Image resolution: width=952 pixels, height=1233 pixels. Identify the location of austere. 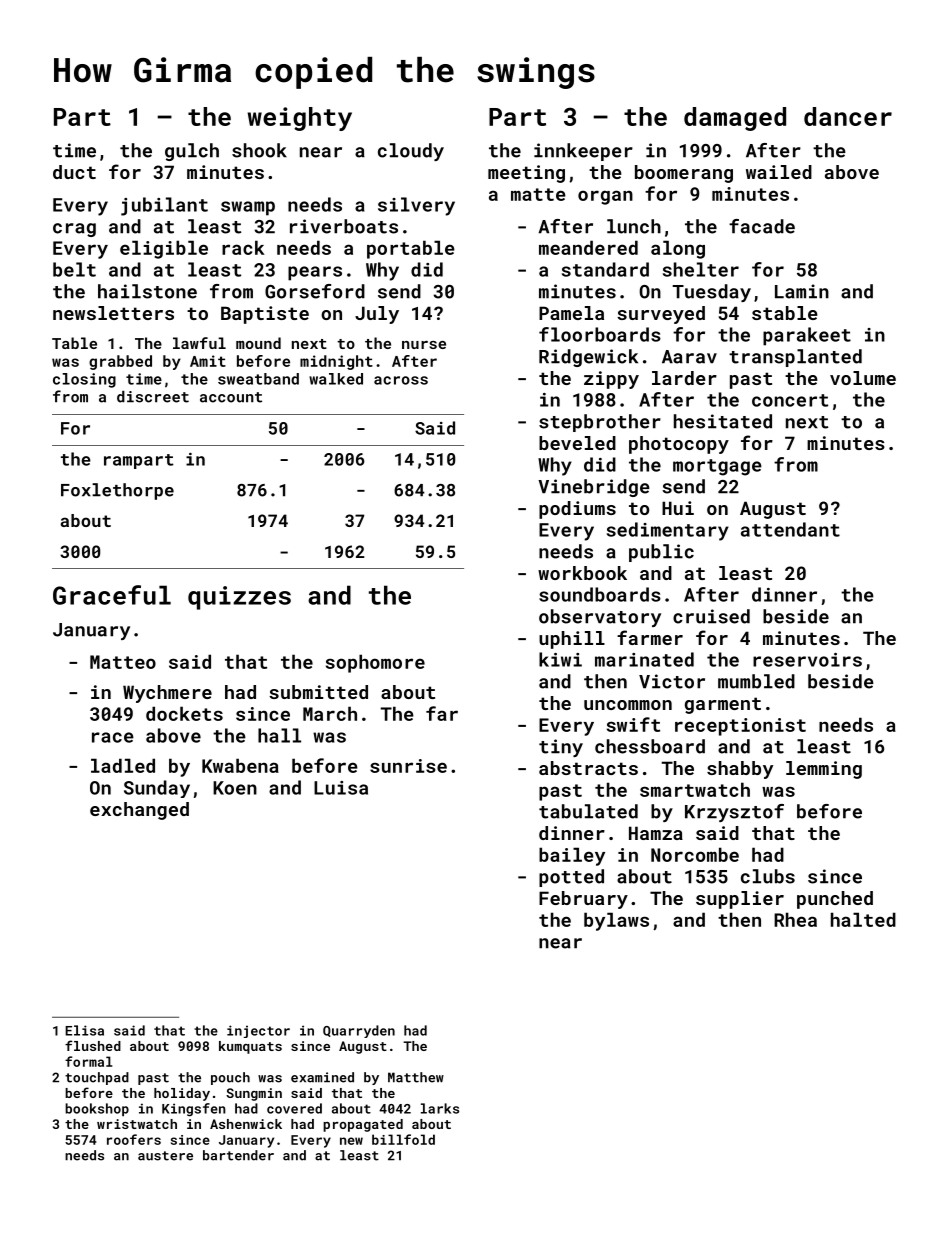
(165, 1156).
